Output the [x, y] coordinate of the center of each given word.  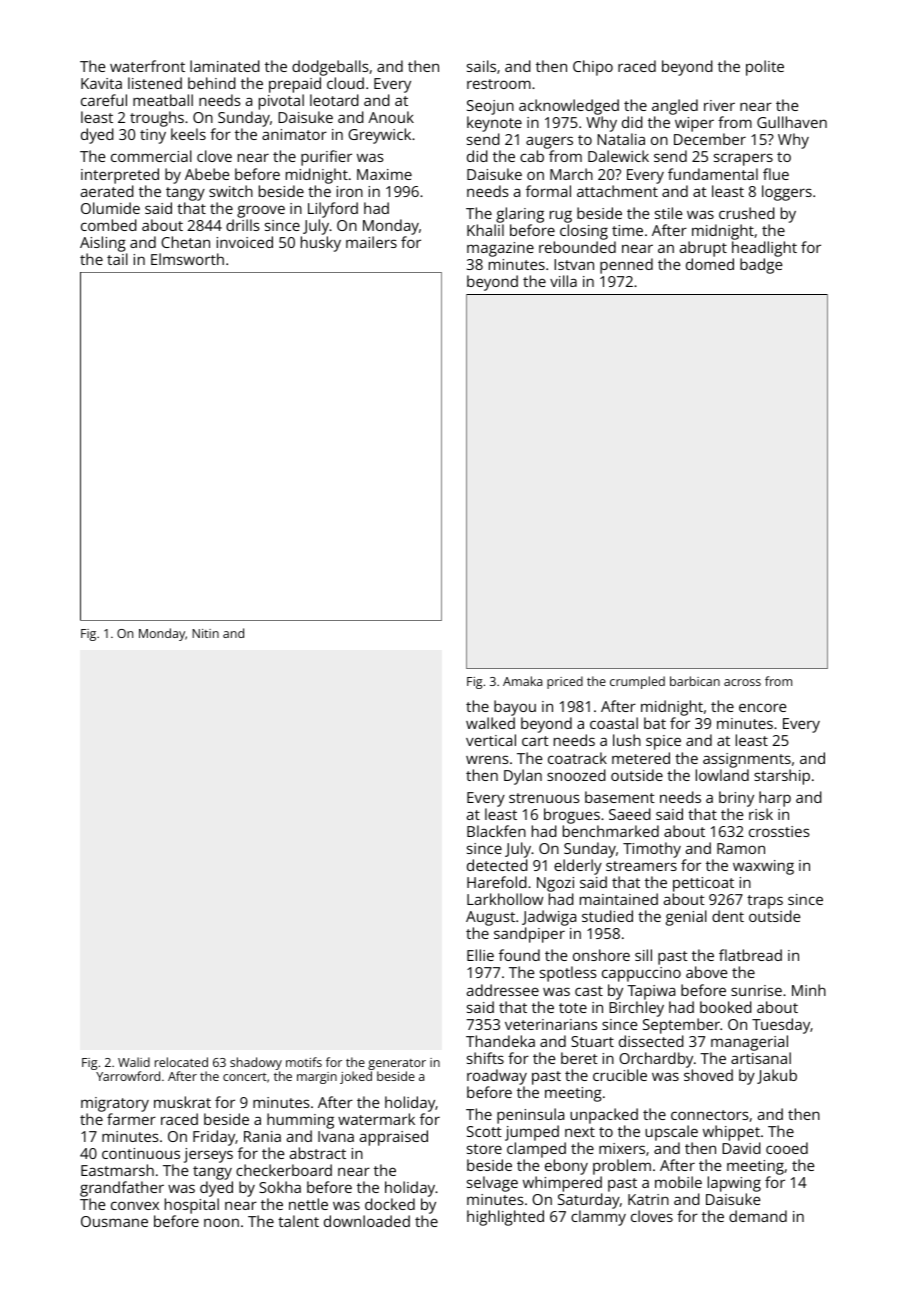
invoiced [245, 242]
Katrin [648, 1199]
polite [765, 68]
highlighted [505, 1218]
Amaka [522, 681]
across [742, 682]
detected [497, 865]
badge [761, 266]
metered [641, 758]
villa [563, 281]
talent [298, 1221]
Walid [134, 1062]
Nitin [205, 633]
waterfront [147, 66]
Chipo [593, 68]
